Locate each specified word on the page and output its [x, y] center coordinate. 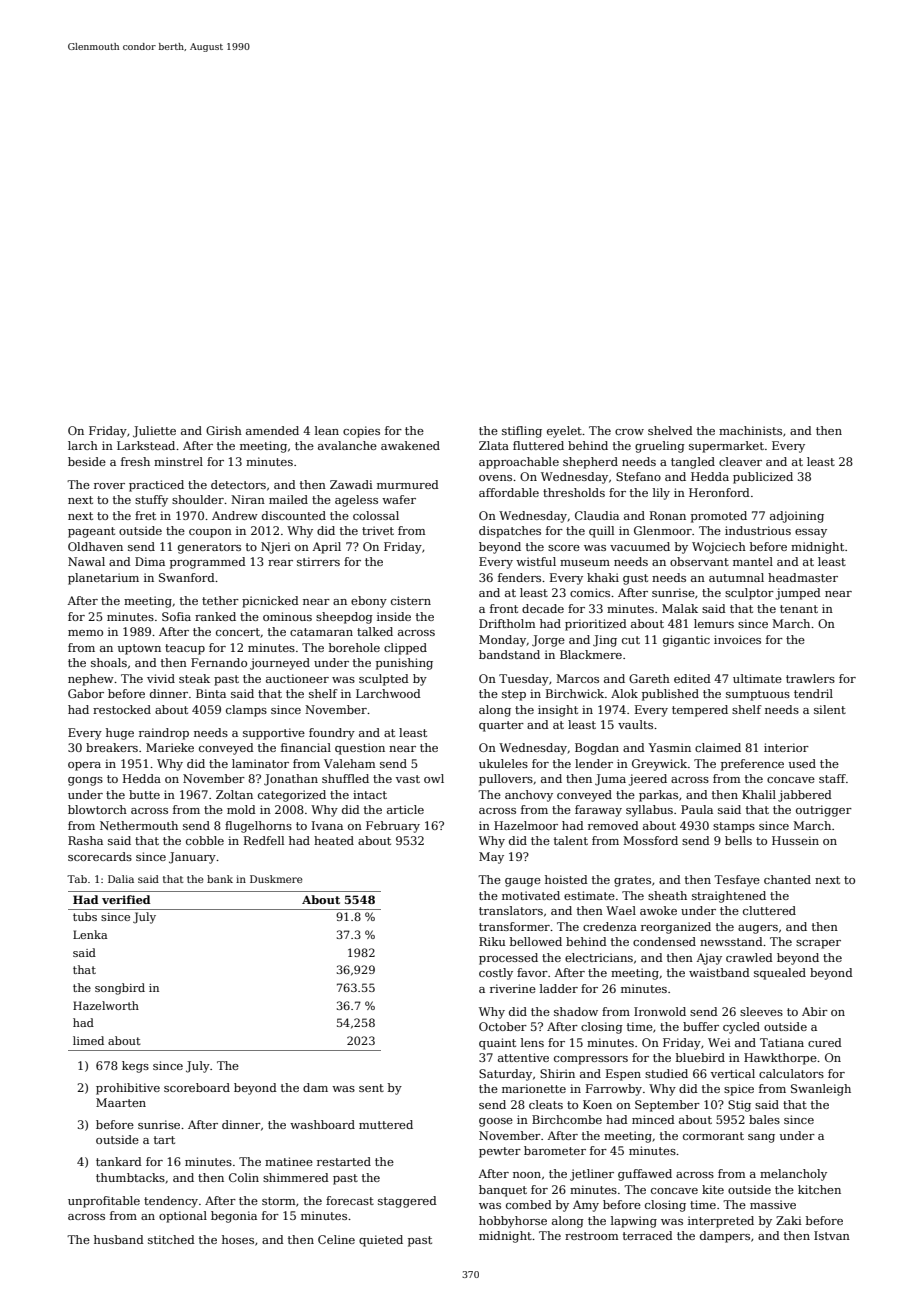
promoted [719, 517]
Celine [336, 1239]
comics [590, 592]
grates [632, 881]
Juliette [154, 432]
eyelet [564, 432]
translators [511, 910]
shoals [109, 662]
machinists [750, 430]
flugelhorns [258, 827]
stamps [734, 827]
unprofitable [104, 1202]
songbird [120, 989]
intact [370, 794]
